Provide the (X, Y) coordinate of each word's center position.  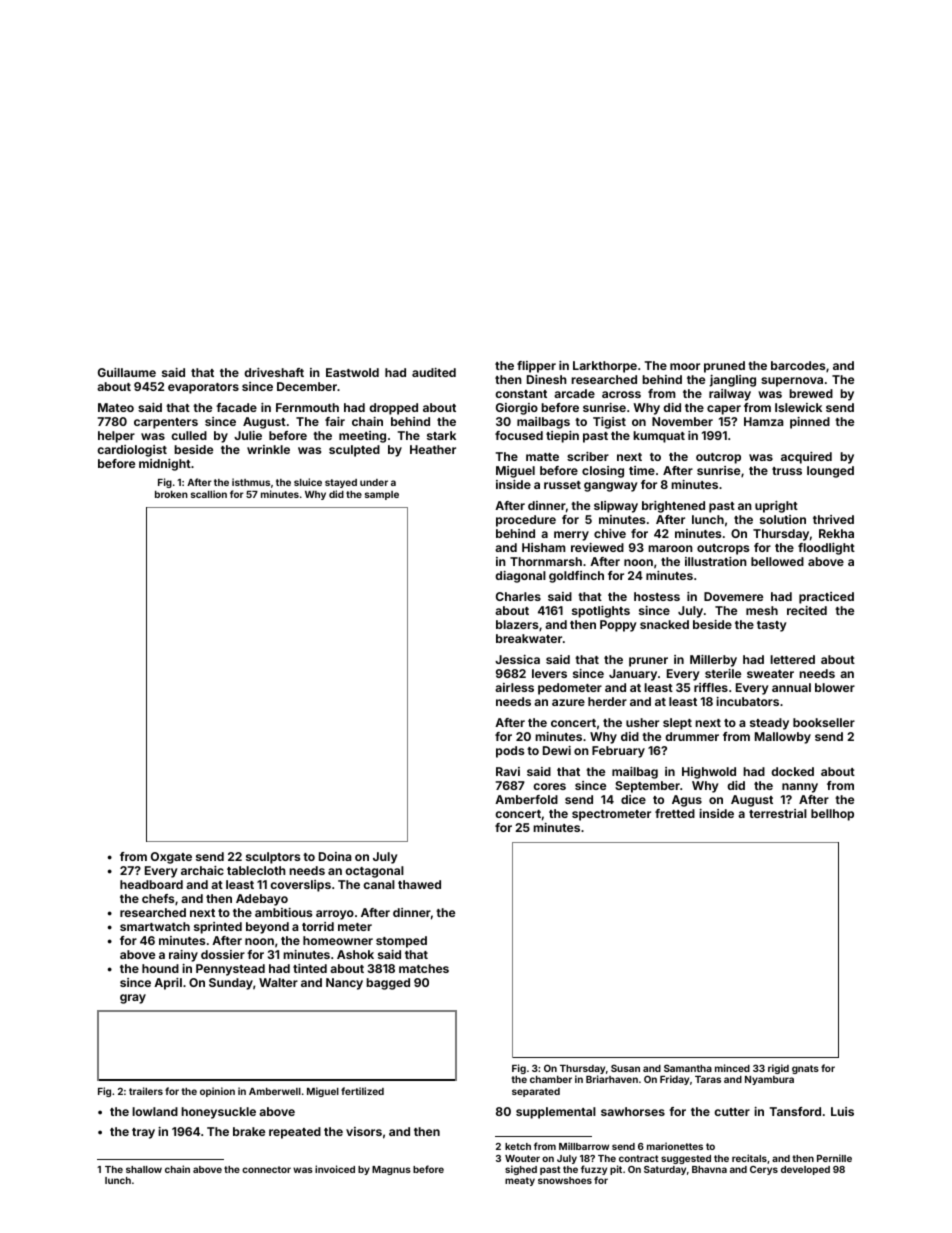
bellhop (832, 815)
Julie (248, 435)
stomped (401, 942)
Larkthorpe (605, 367)
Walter (278, 982)
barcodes (798, 365)
